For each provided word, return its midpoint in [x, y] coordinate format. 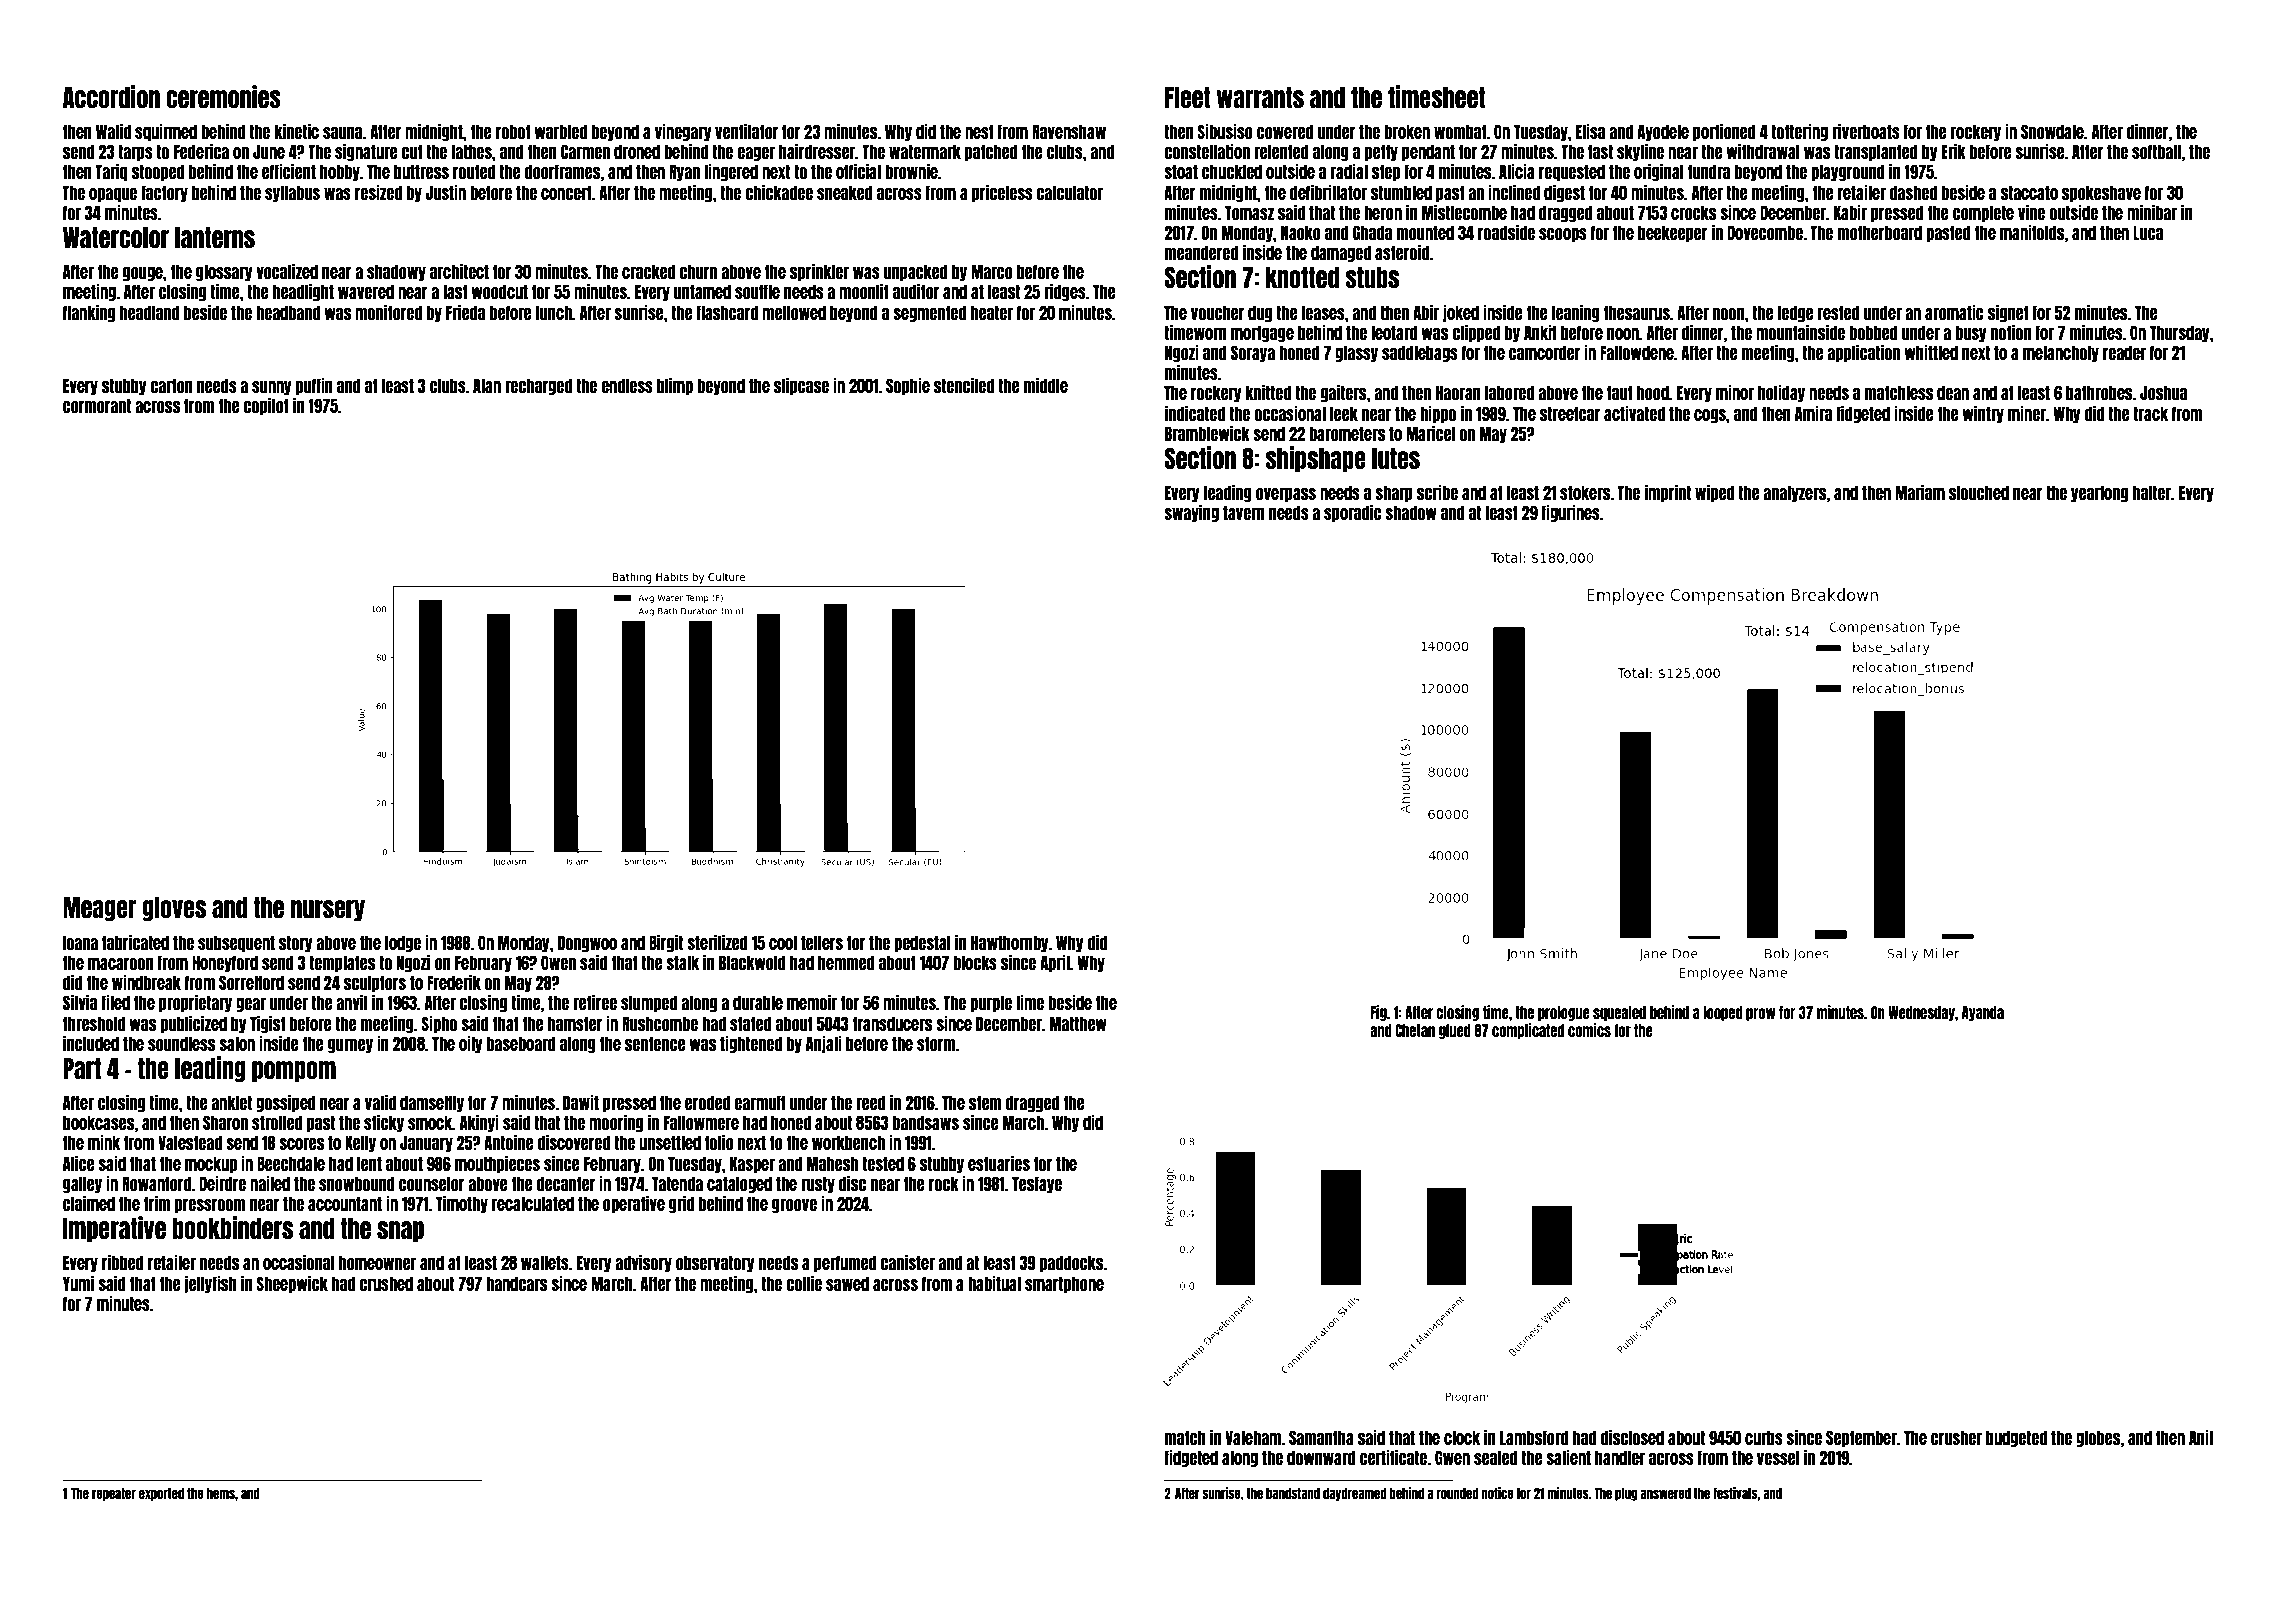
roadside [1506, 232]
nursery [328, 910]
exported [161, 1494]
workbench [848, 1142]
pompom [294, 1071]
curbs [1764, 1437]
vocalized [287, 271]
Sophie [908, 386]
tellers [822, 942]
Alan [487, 385]
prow [1761, 1014]
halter [2152, 492]
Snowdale [2052, 131]
